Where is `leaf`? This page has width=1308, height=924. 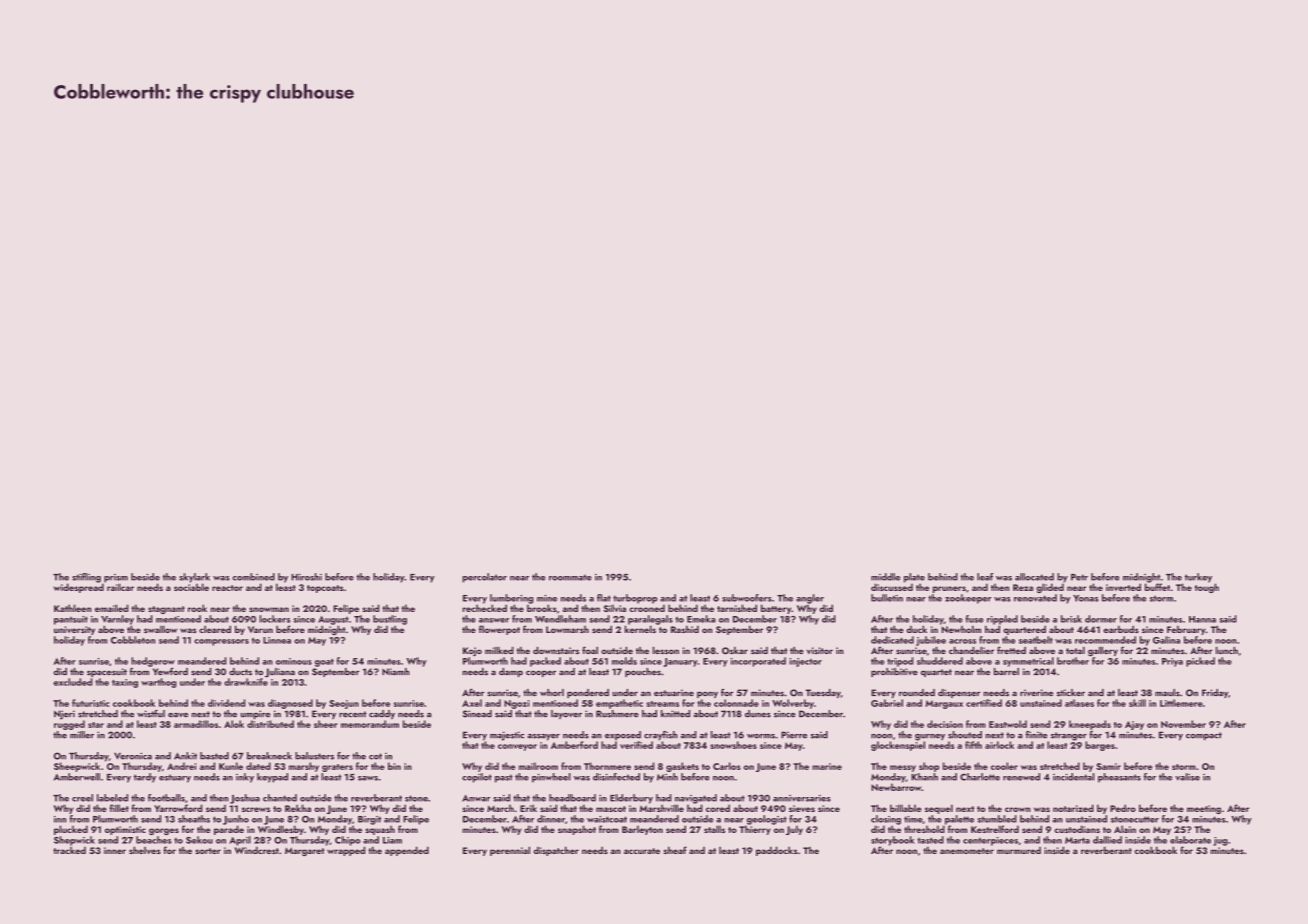
leaf is located at coordinates (985, 577).
